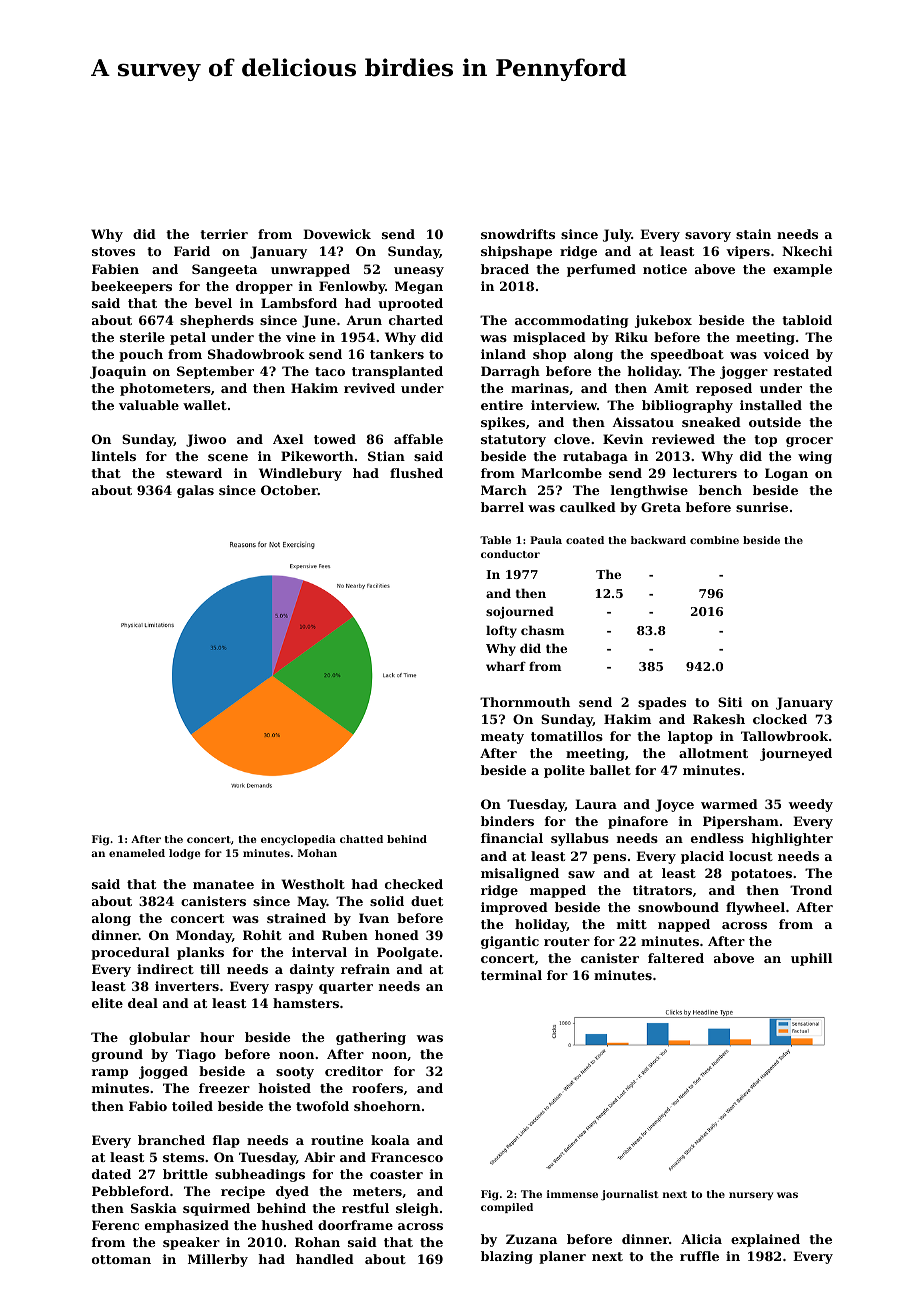 The image size is (924, 1308). Describe the element at coordinates (713, 753) in the screenshot. I see `allotment` at that location.
